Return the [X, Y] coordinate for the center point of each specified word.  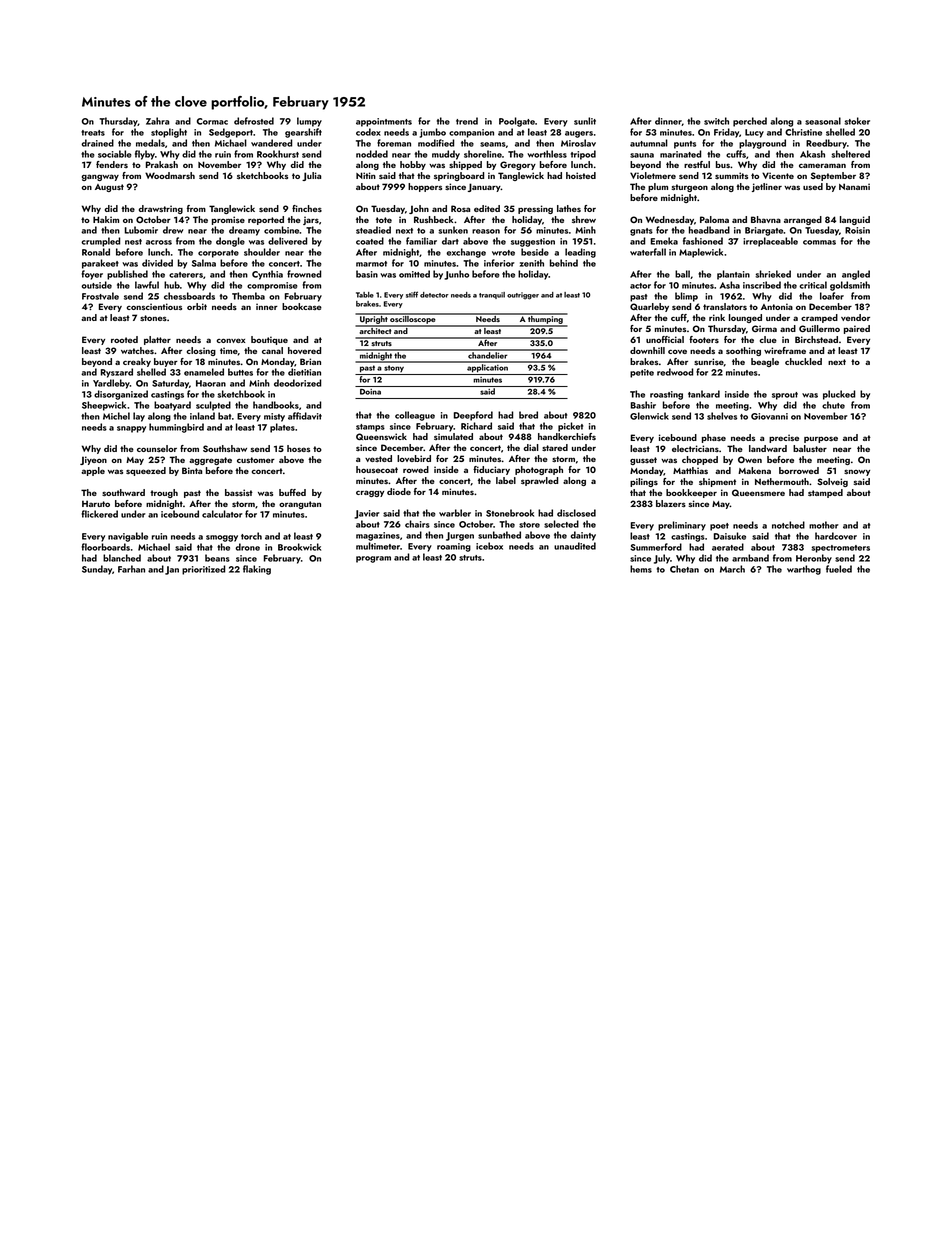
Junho [456, 275]
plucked [839, 395]
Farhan [131, 569]
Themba [248, 296]
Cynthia [267, 275]
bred [528, 415]
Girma [764, 328]
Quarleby [649, 307]
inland [202, 416]
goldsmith [850, 286]
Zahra [157, 121]
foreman [394, 143]
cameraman [822, 165]
